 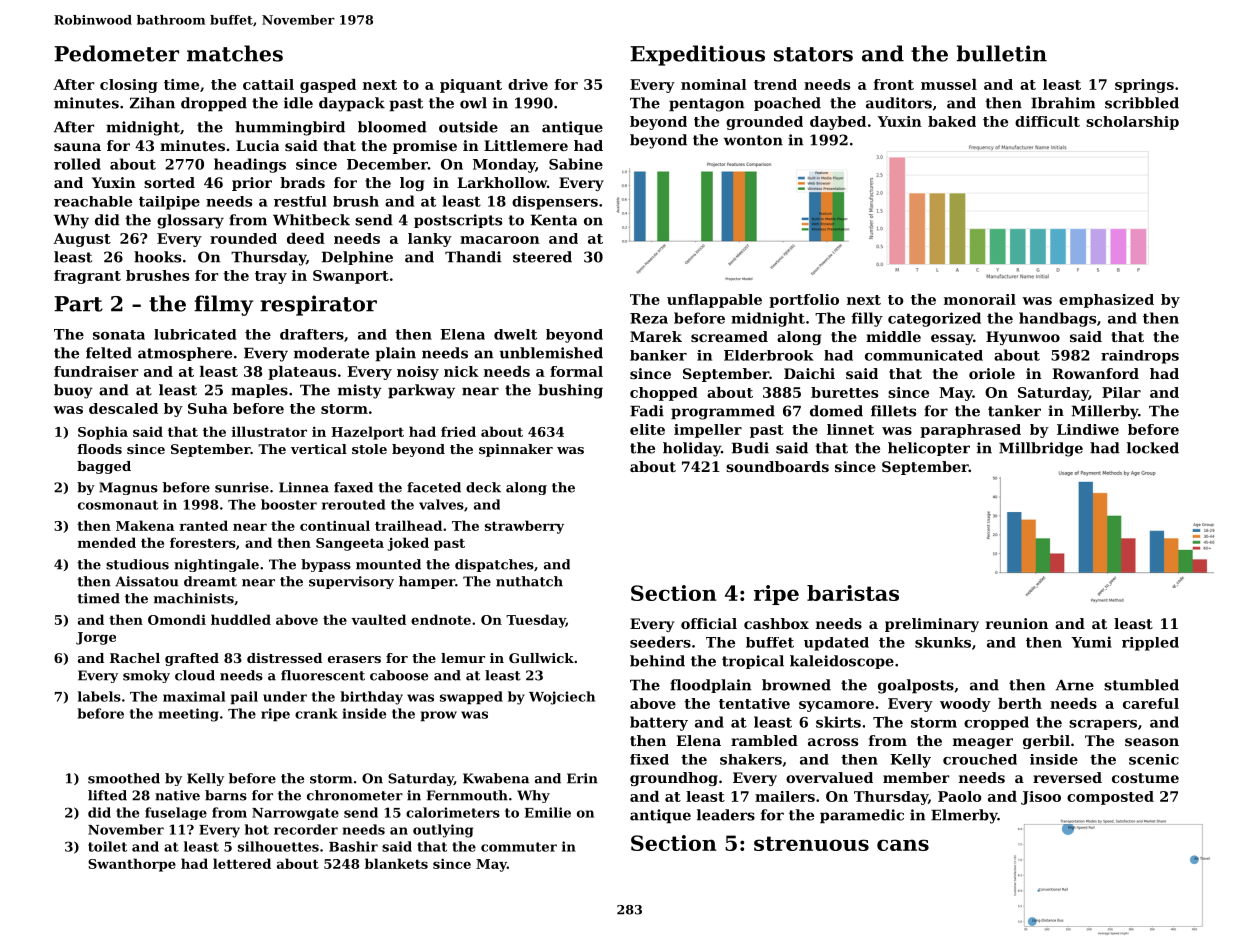 What do you see at coordinates (351, 582) in the screenshot?
I see `supervisory` at bounding box center [351, 582].
